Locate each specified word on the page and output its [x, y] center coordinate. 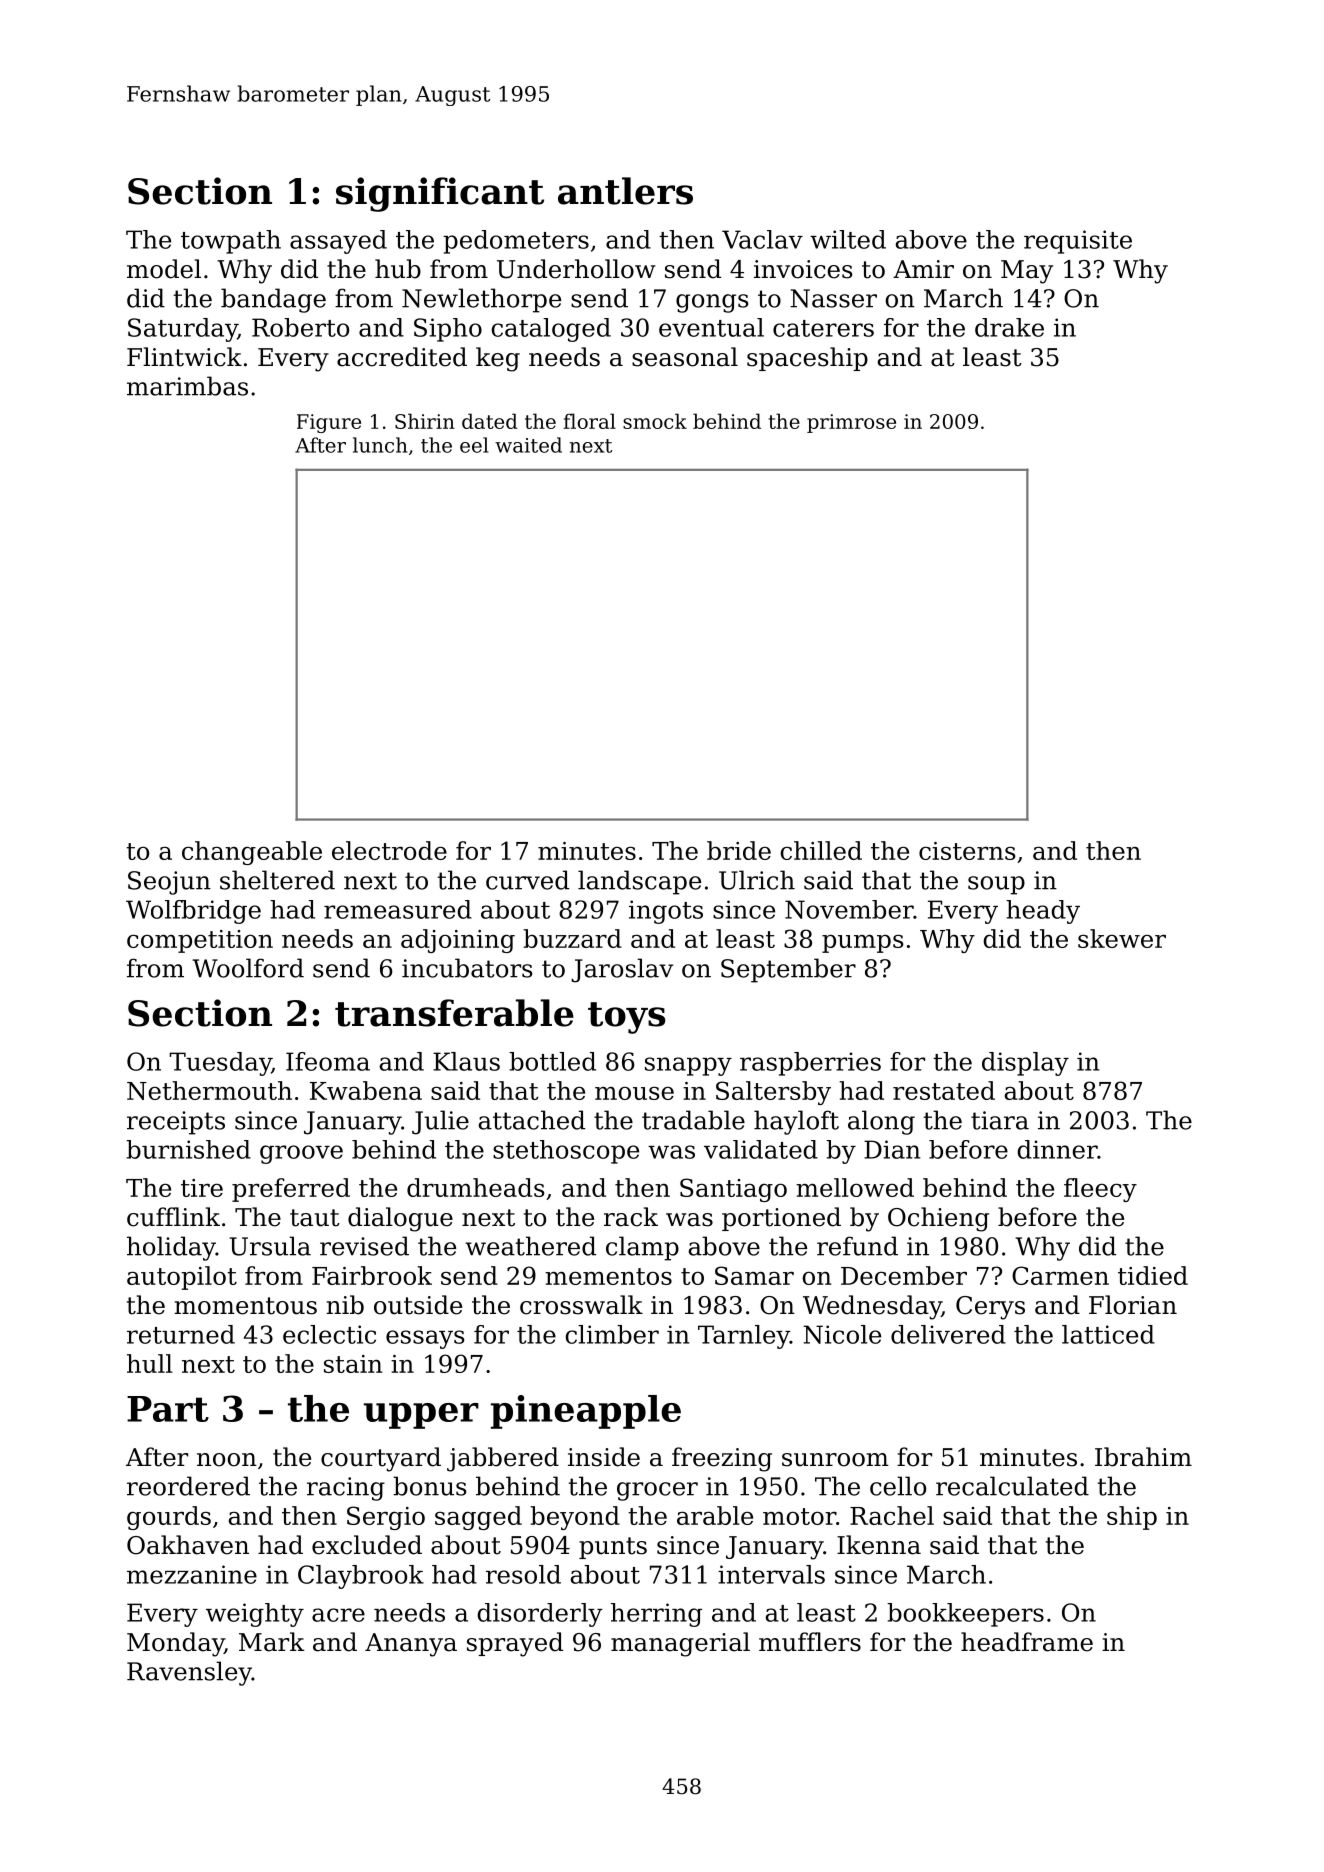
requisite [1078, 242]
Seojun [169, 883]
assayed [338, 242]
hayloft [796, 1122]
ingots [666, 912]
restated [944, 1090]
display [1025, 1064]
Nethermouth [209, 1090]
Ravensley [189, 1673]
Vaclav [762, 239]
